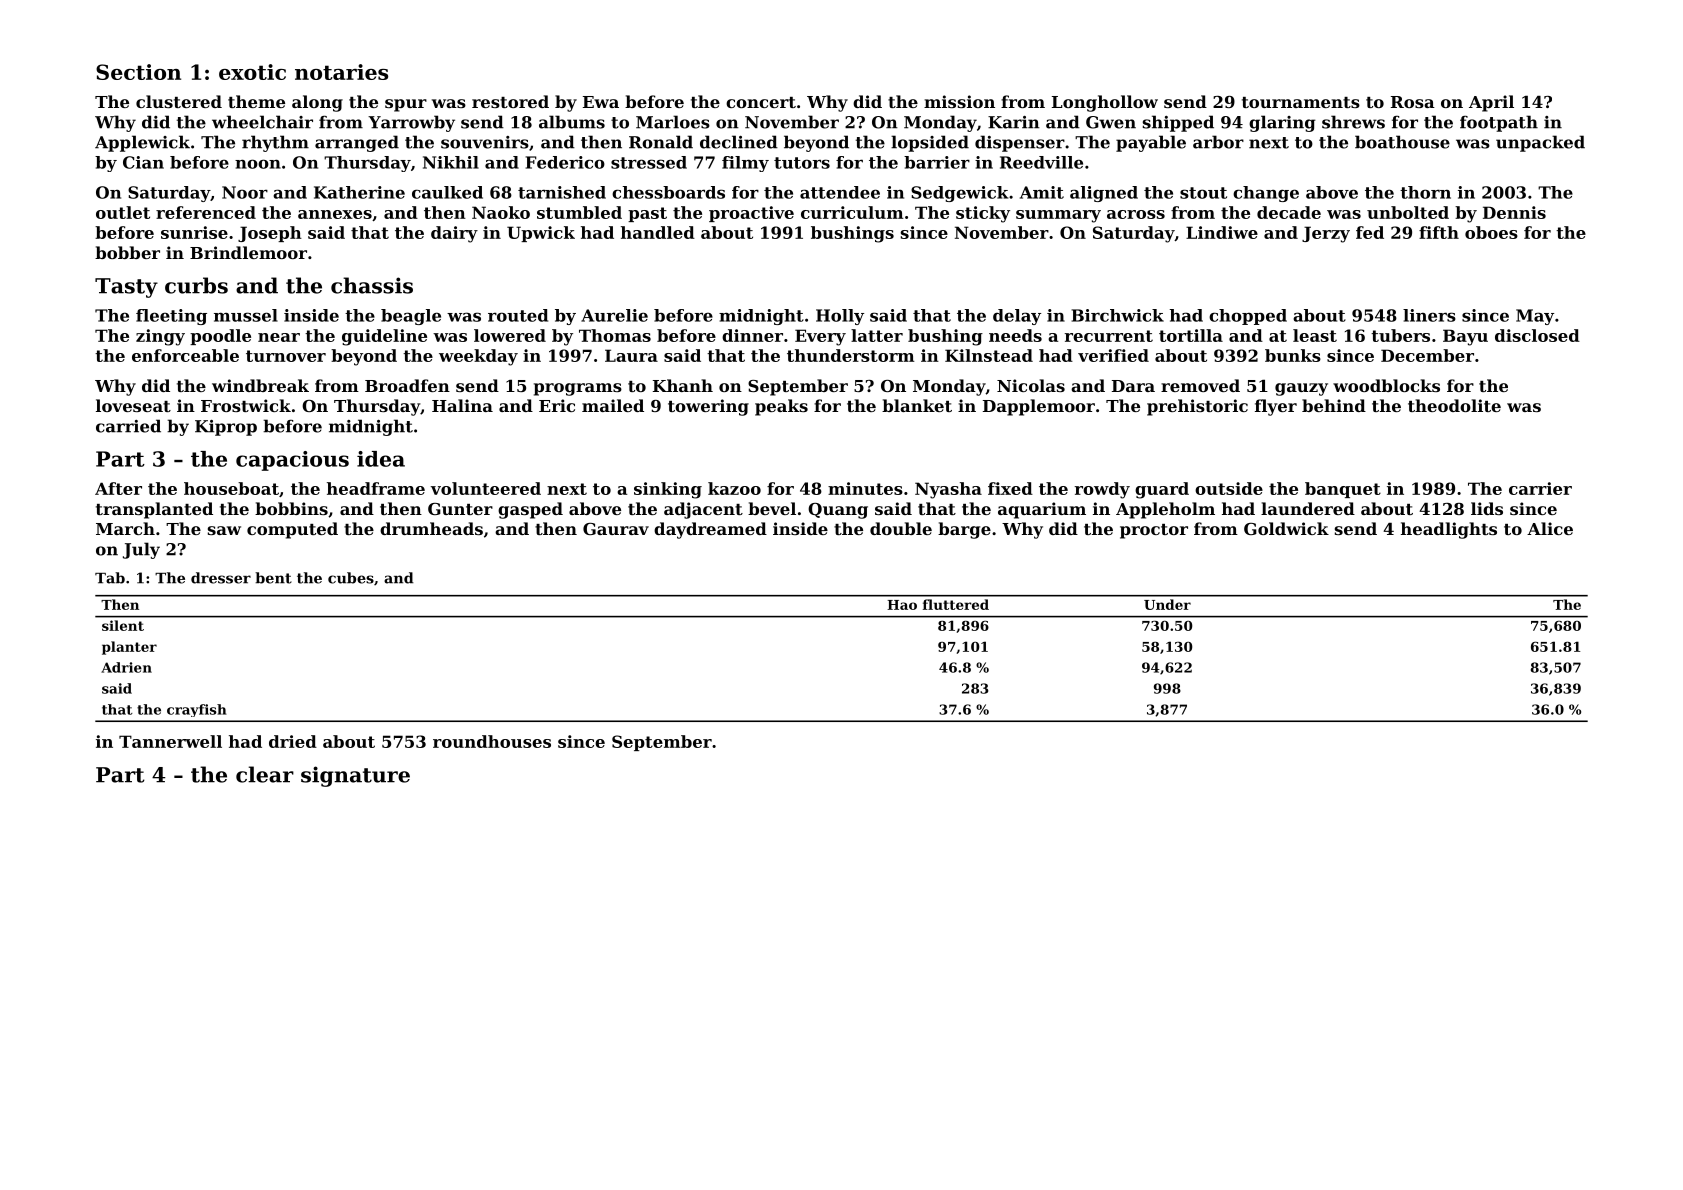  Describe the element at coordinates (138, 72) in the page. I see `Section` at that location.
